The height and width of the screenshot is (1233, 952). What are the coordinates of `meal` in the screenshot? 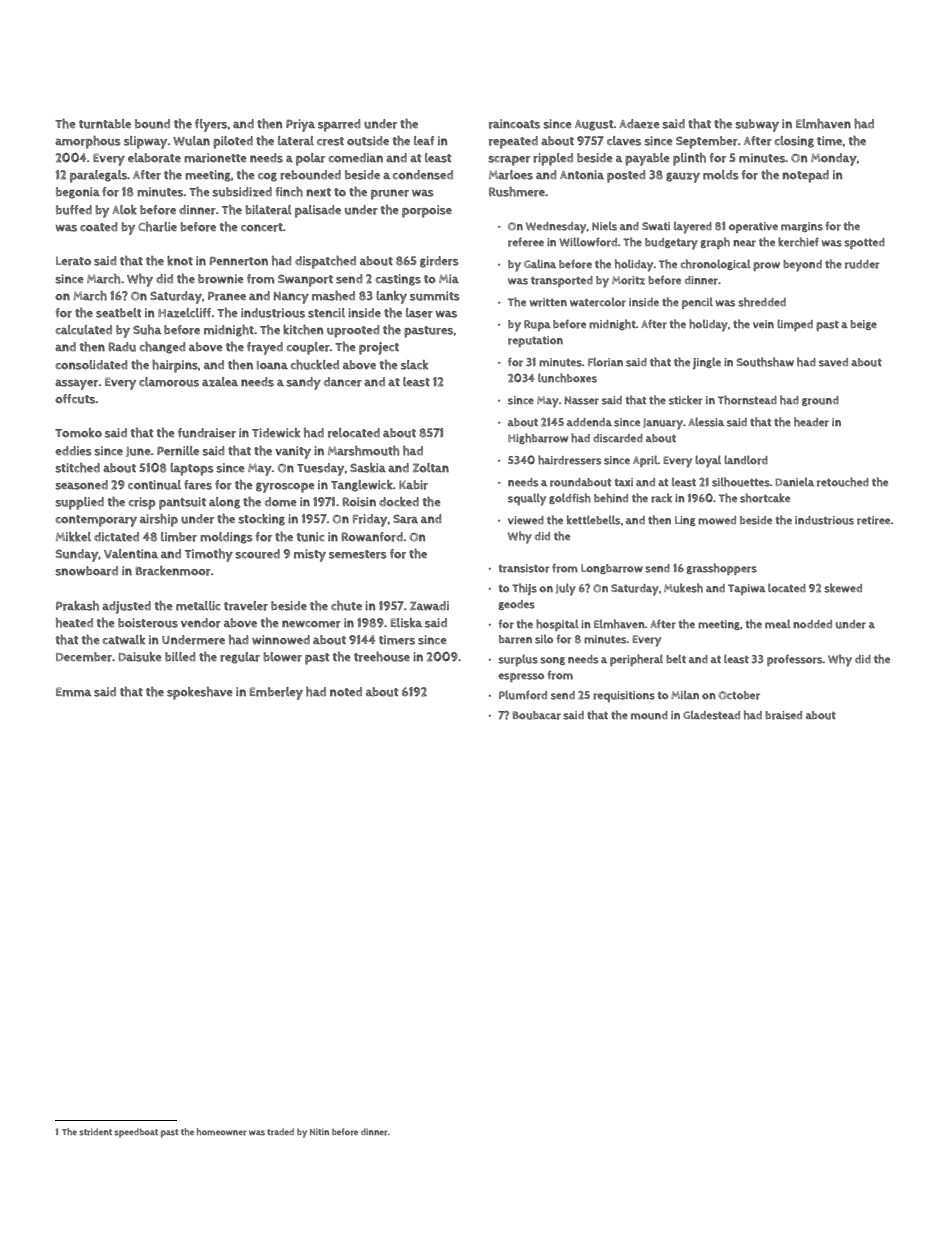 It's located at (777, 624).
